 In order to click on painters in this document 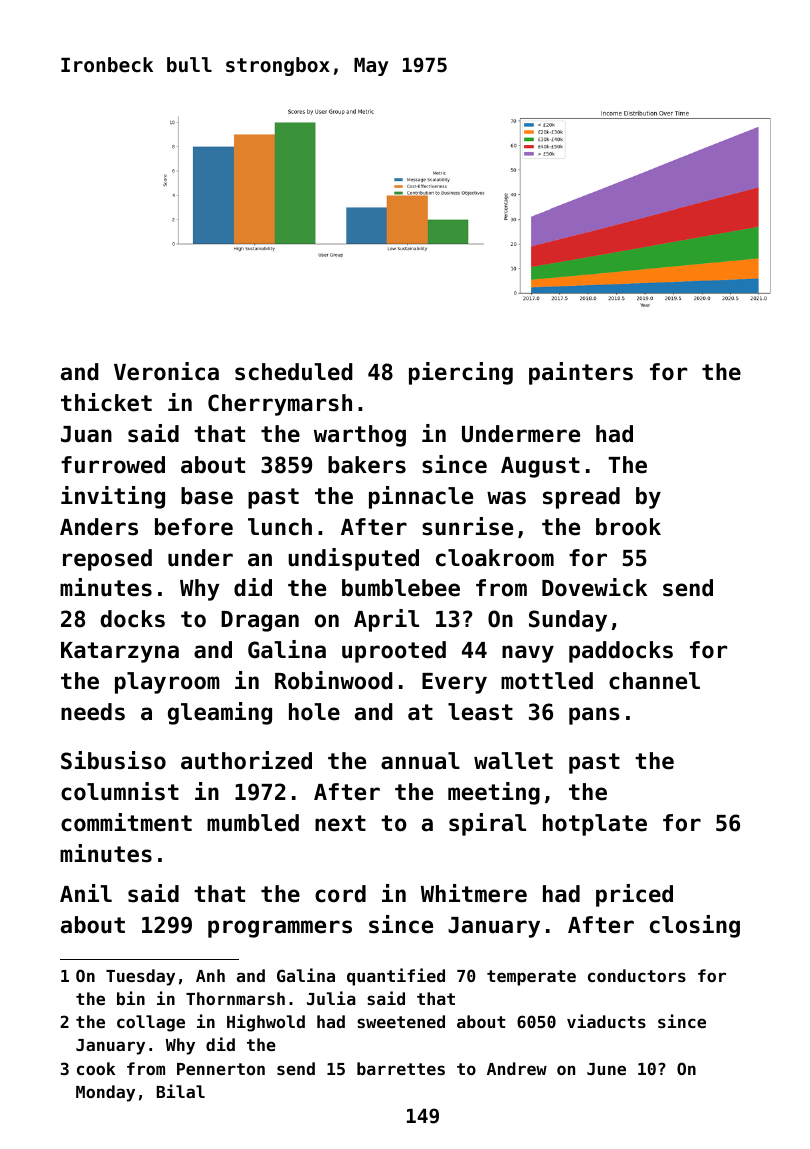, I will do `click(581, 373)`.
